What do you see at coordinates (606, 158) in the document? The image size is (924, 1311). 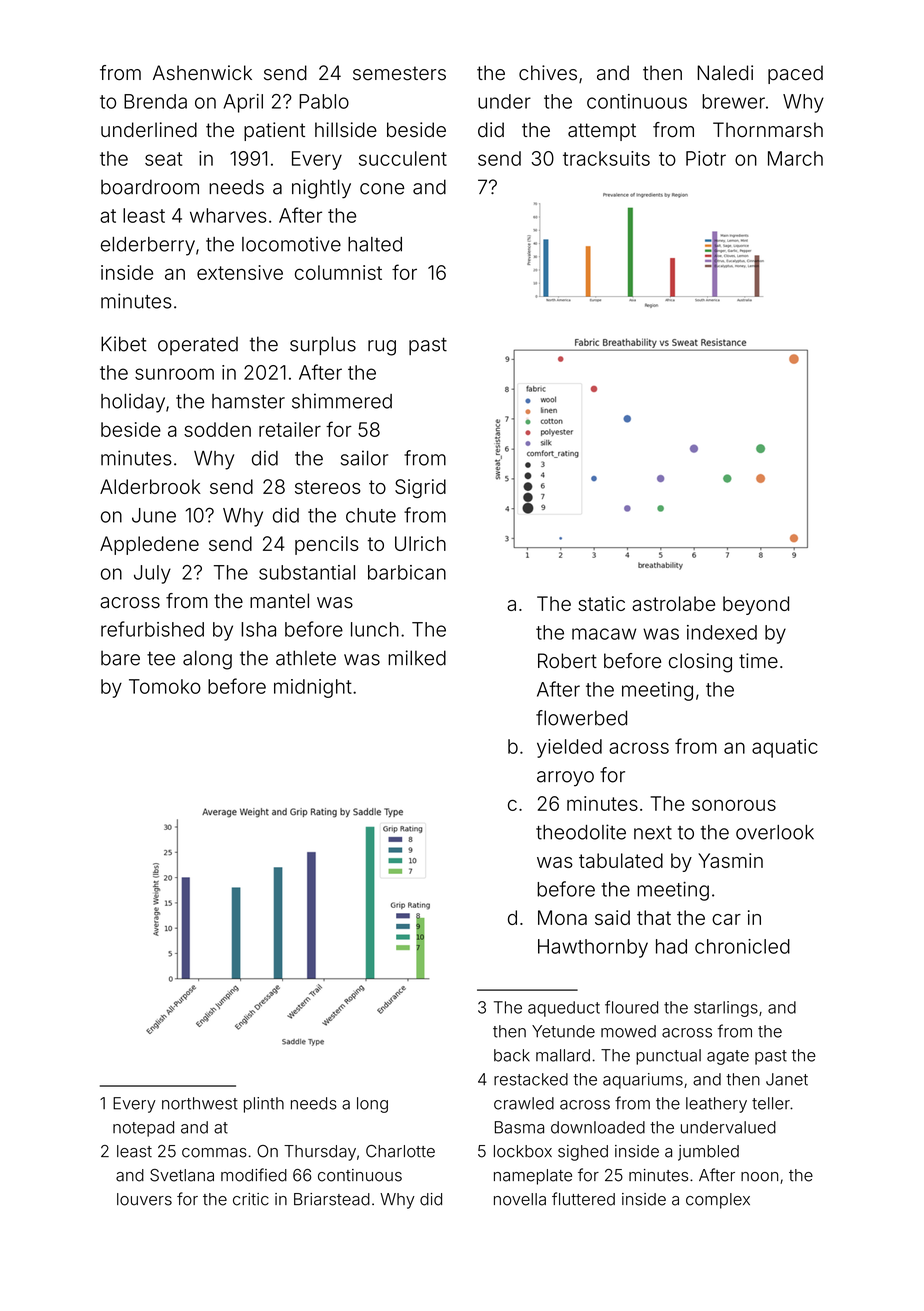 I see `tracksuits` at bounding box center [606, 158].
